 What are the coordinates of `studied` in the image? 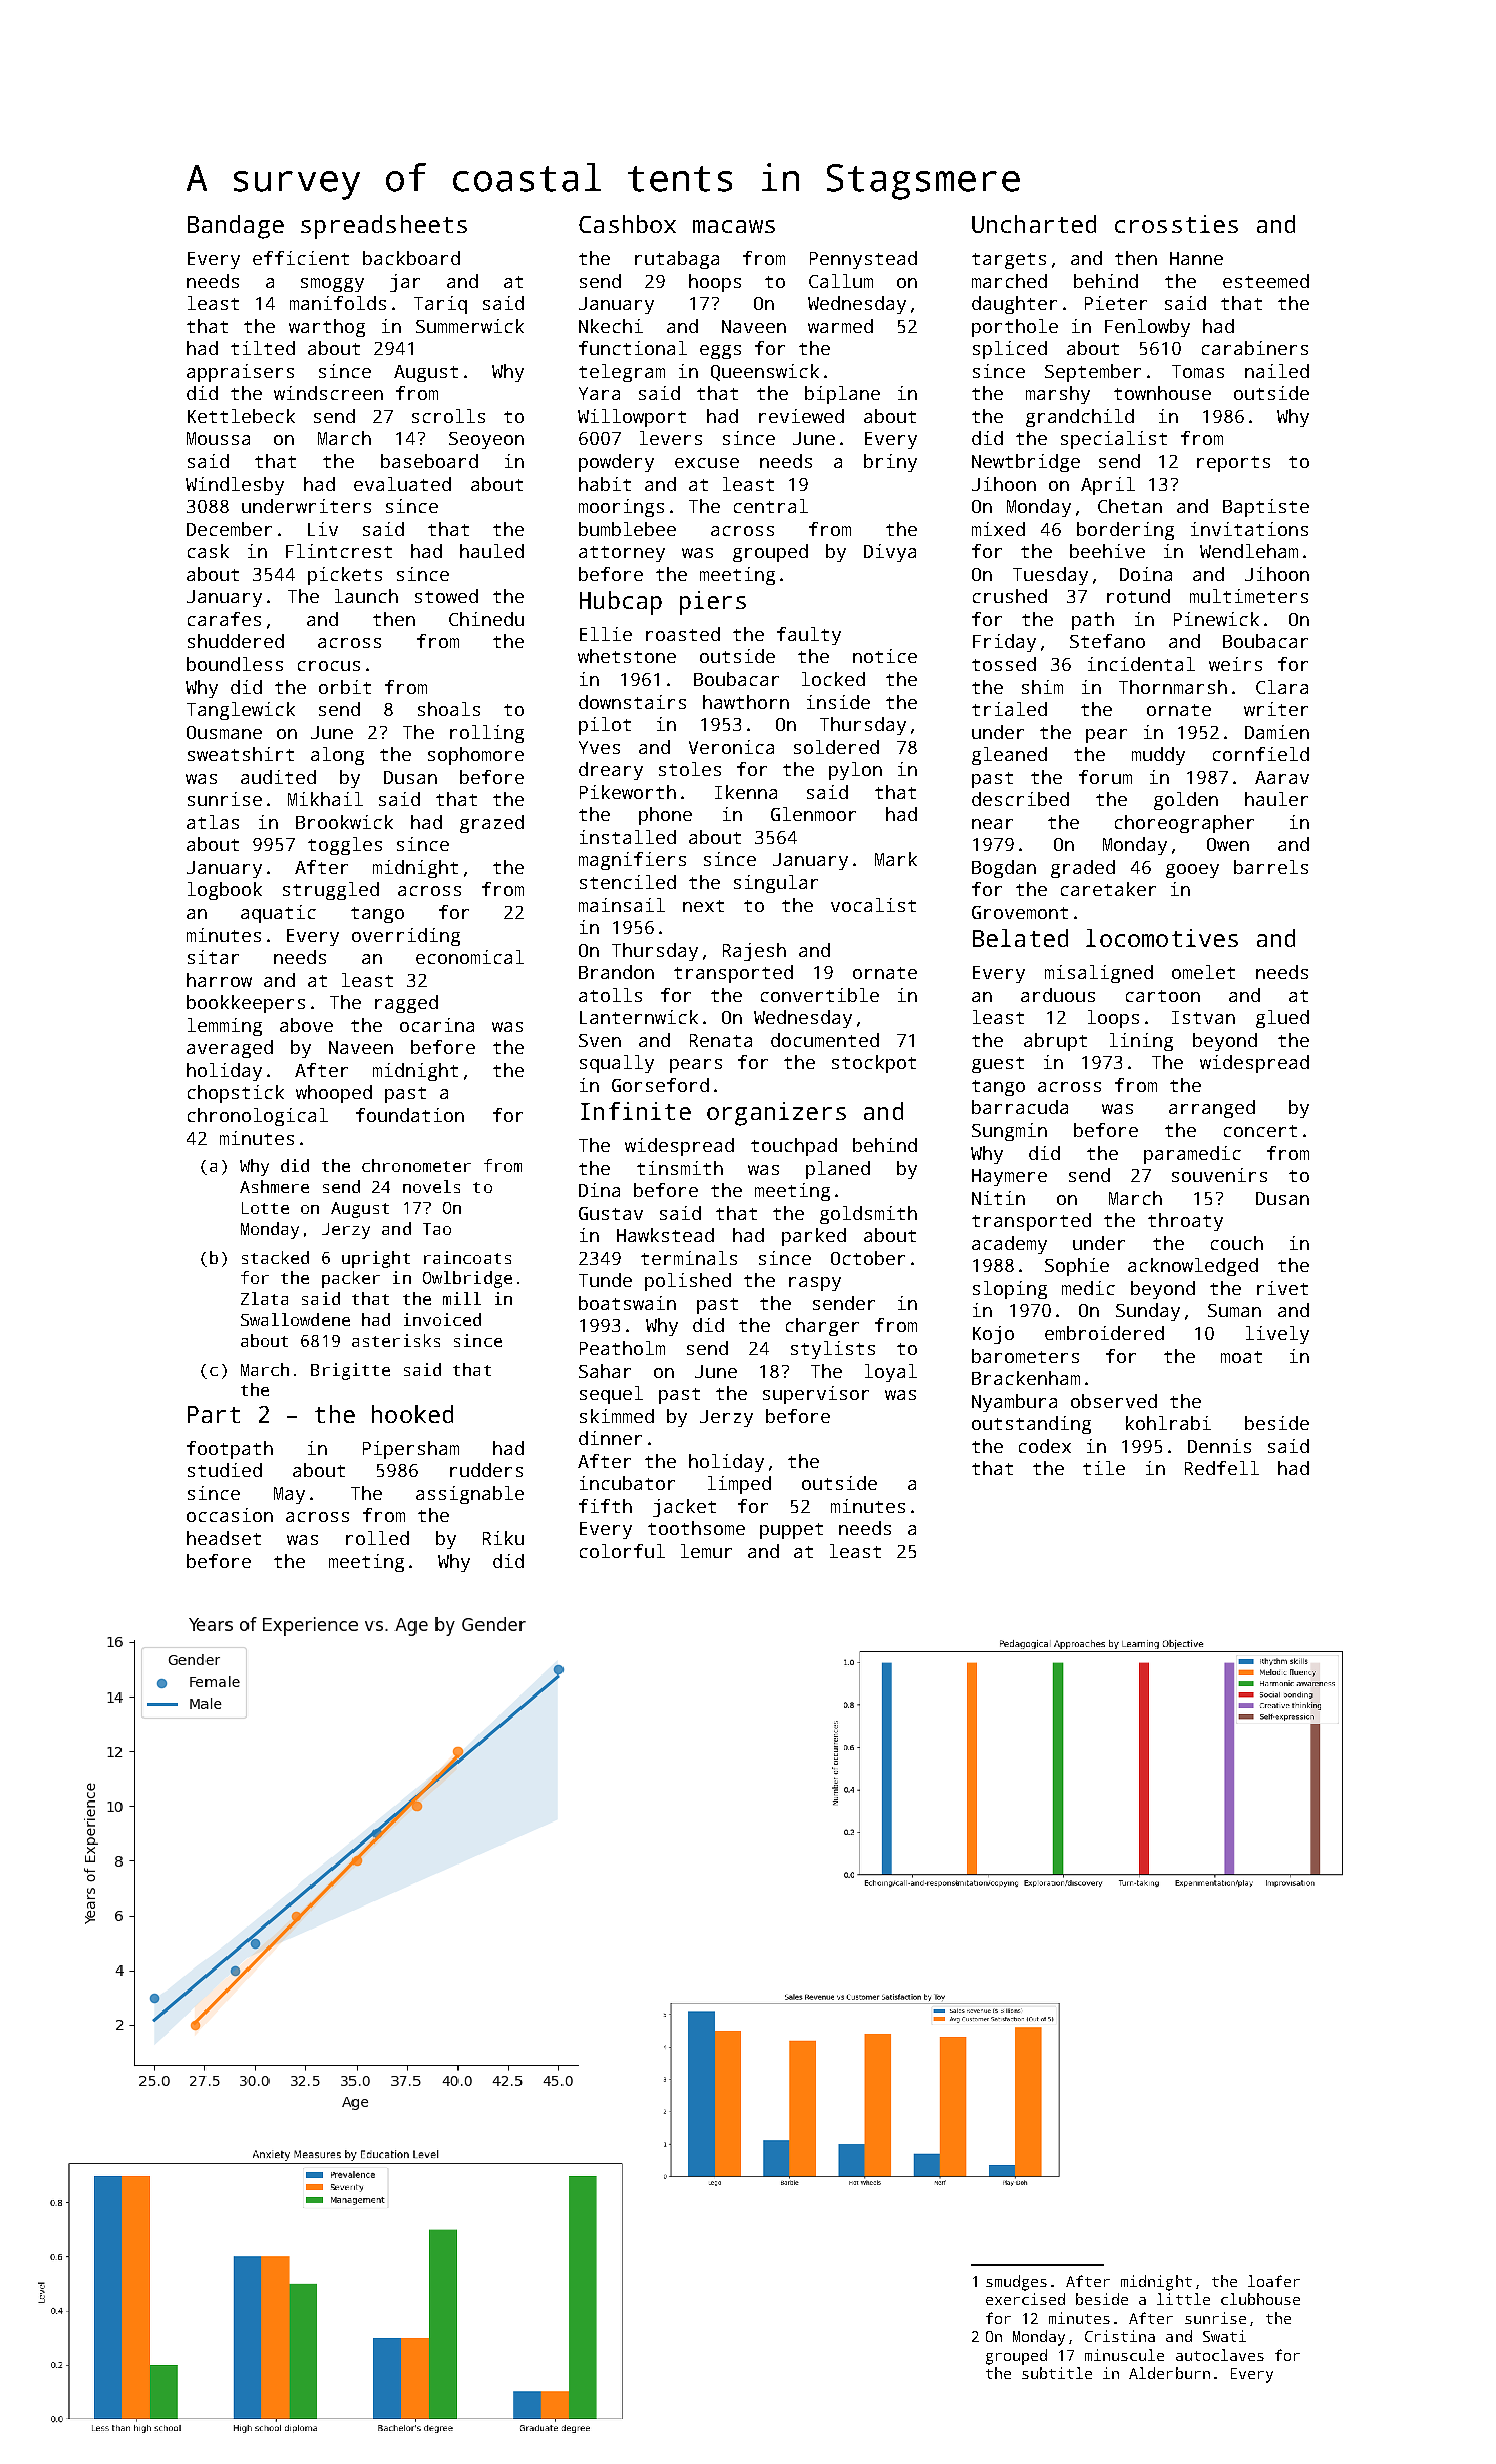 It's located at (225, 1470).
